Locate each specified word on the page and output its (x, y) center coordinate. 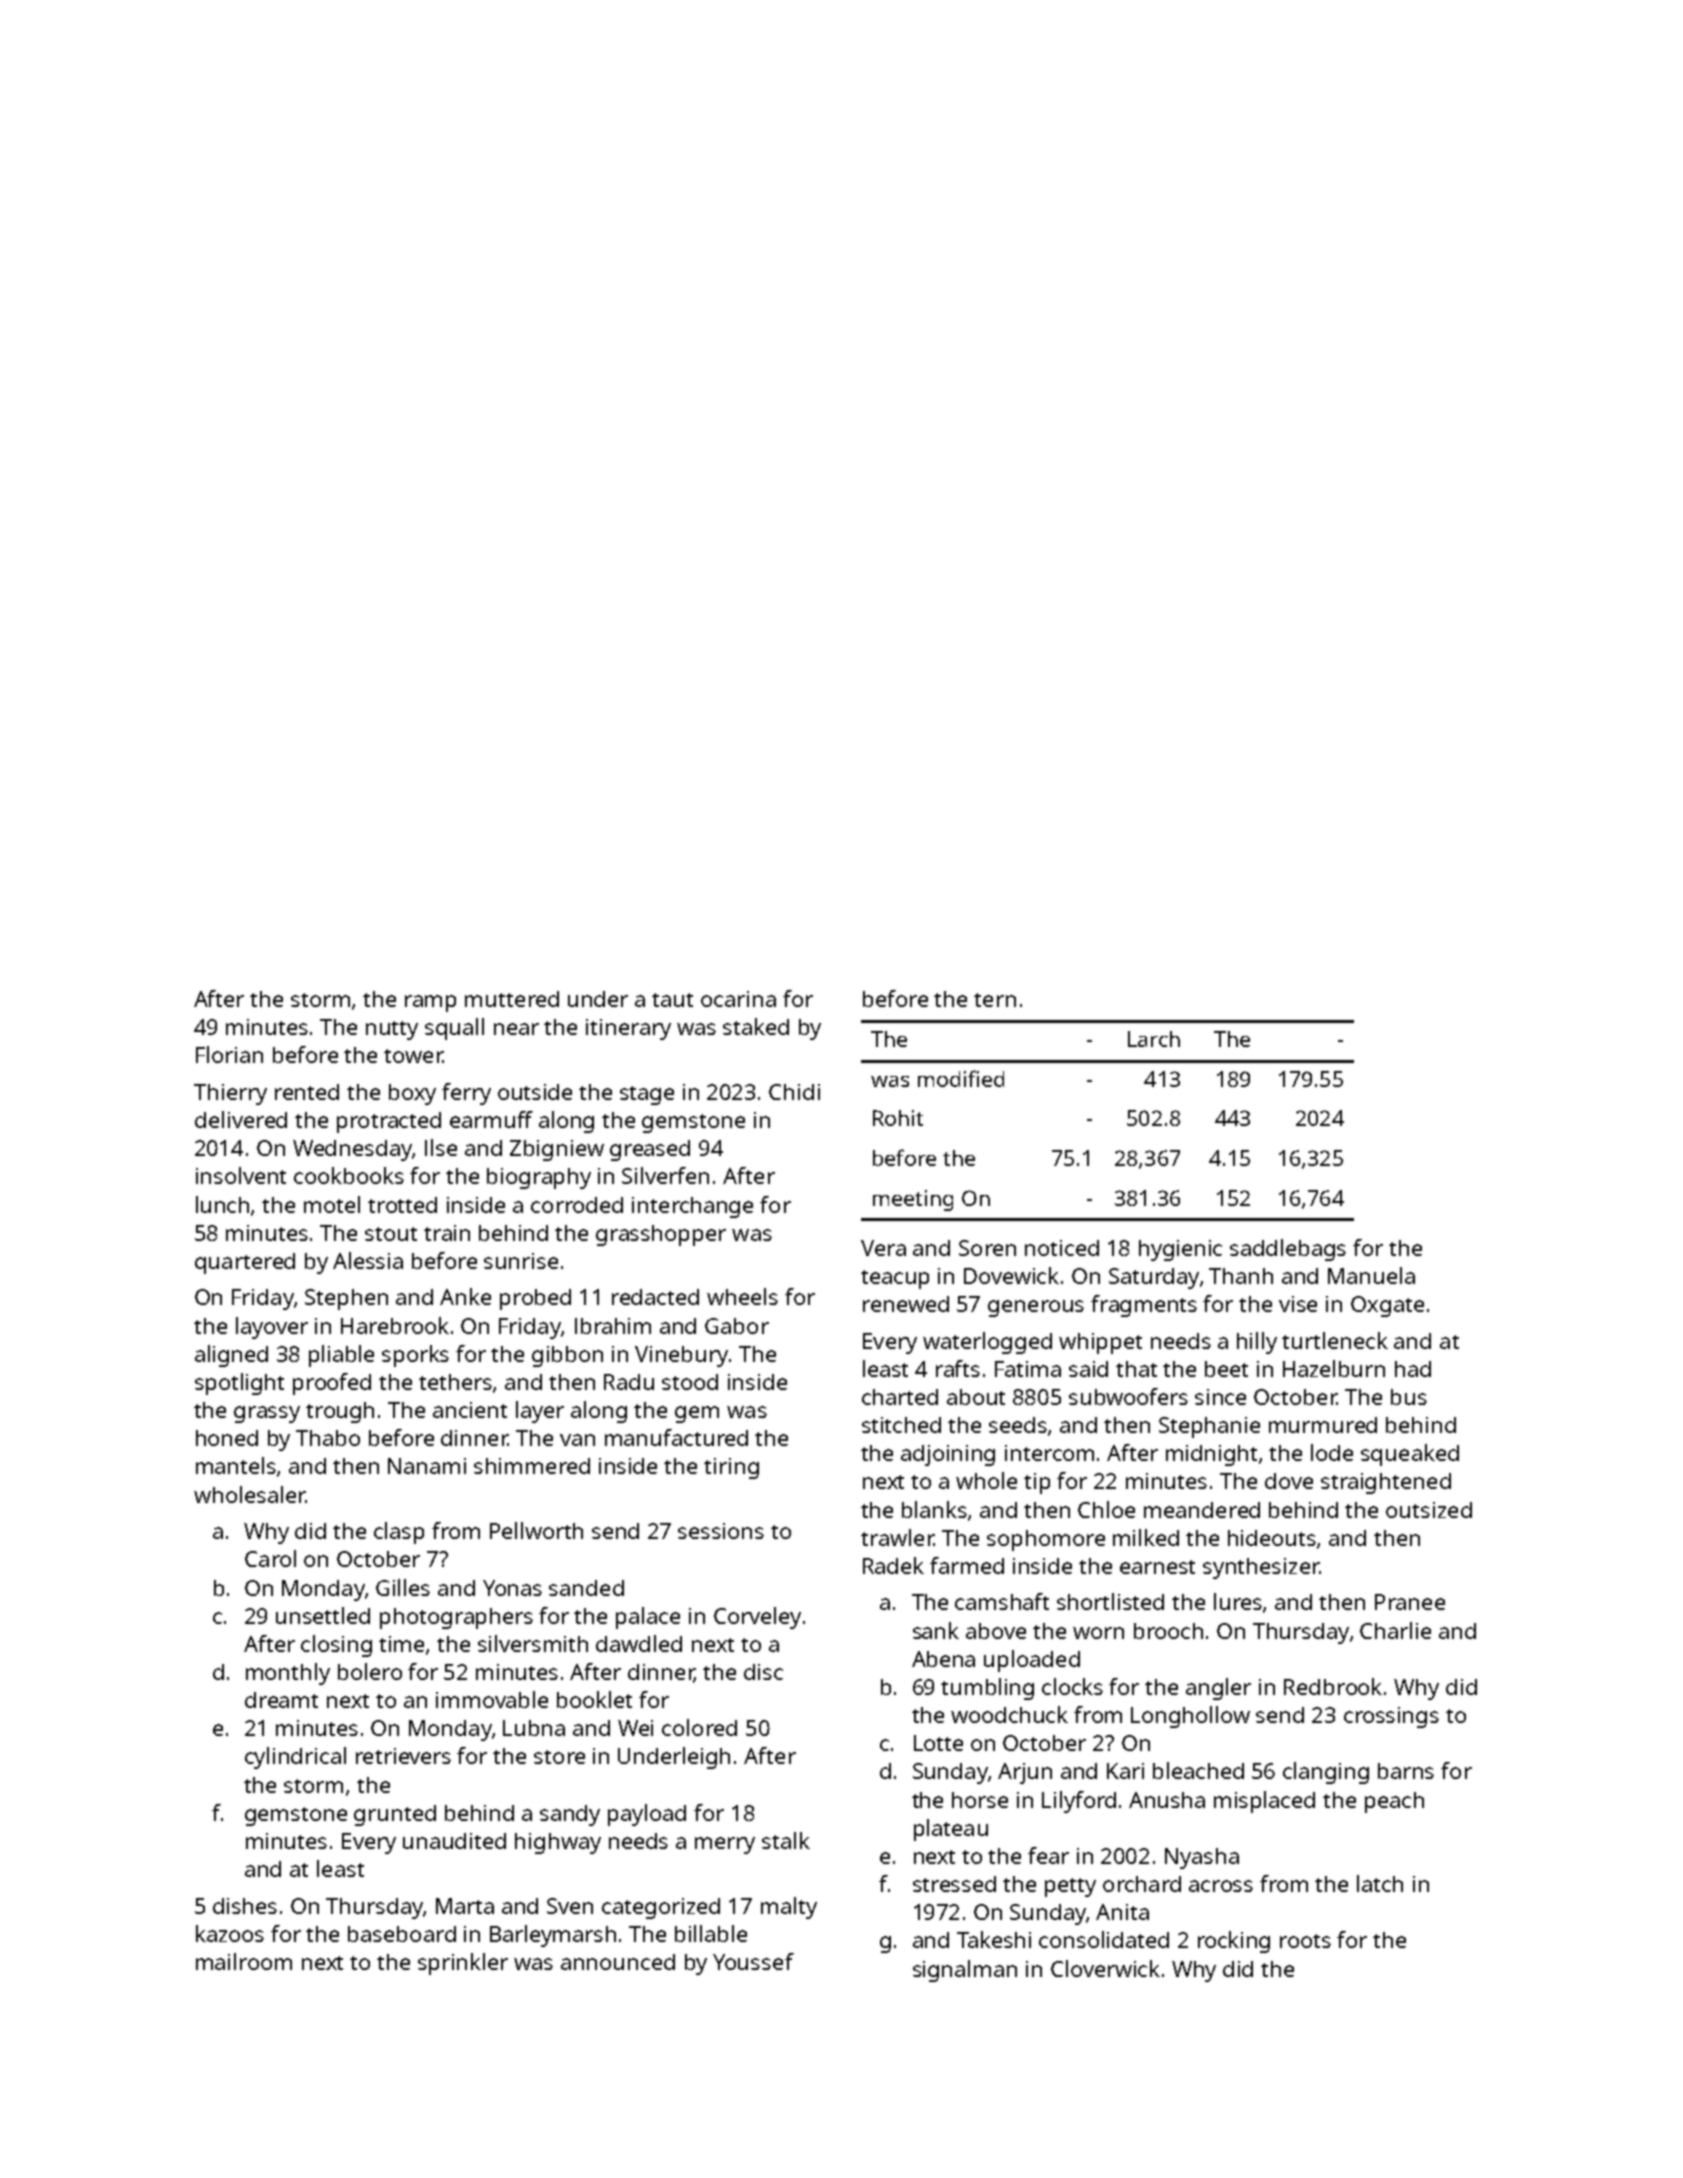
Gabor (737, 1326)
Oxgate (1387, 1306)
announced (618, 1962)
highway (558, 1843)
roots (1305, 1941)
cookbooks (349, 1175)
